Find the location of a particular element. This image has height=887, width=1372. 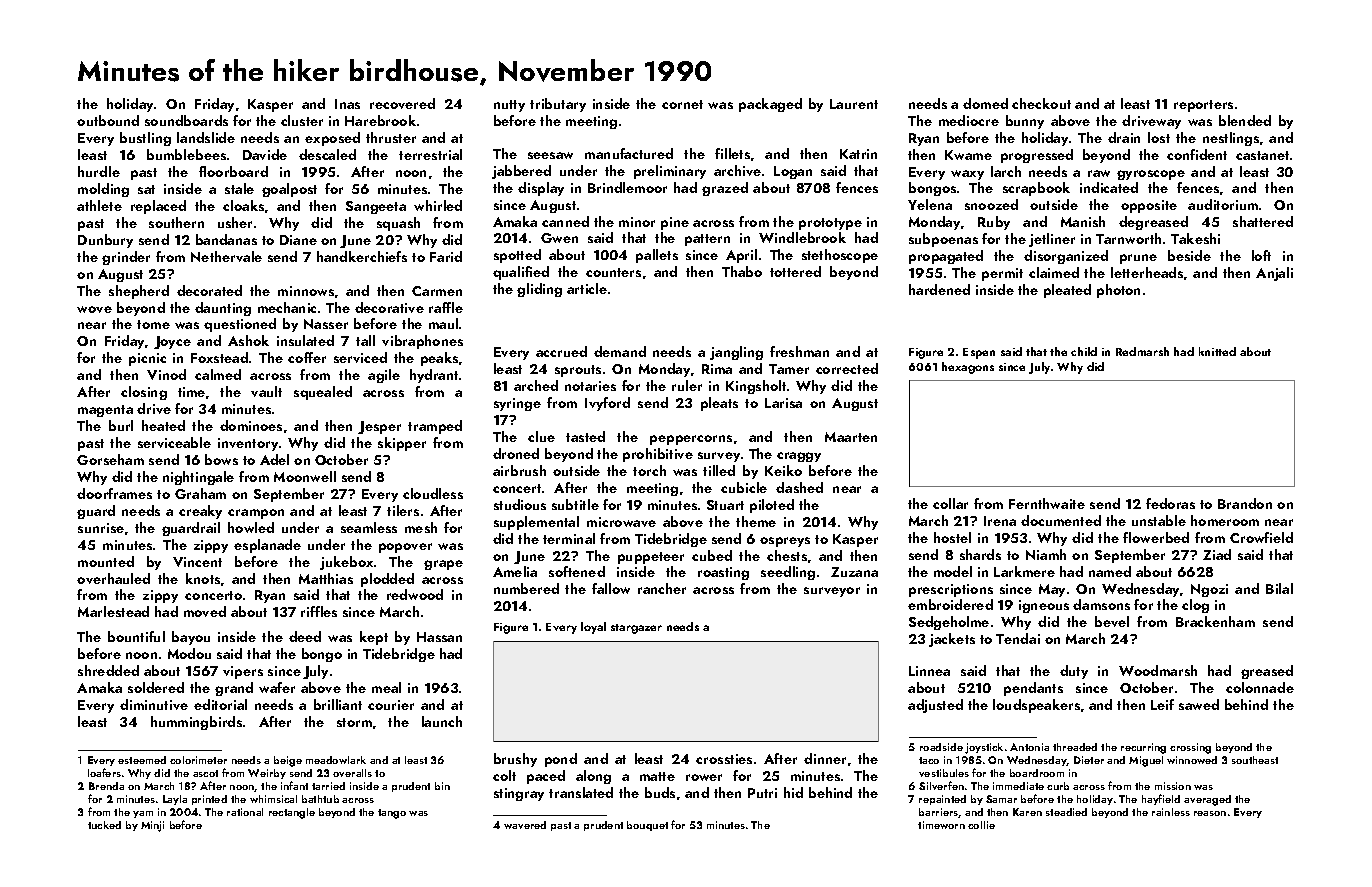

peppercorns is located at coordinates (691, 440).
